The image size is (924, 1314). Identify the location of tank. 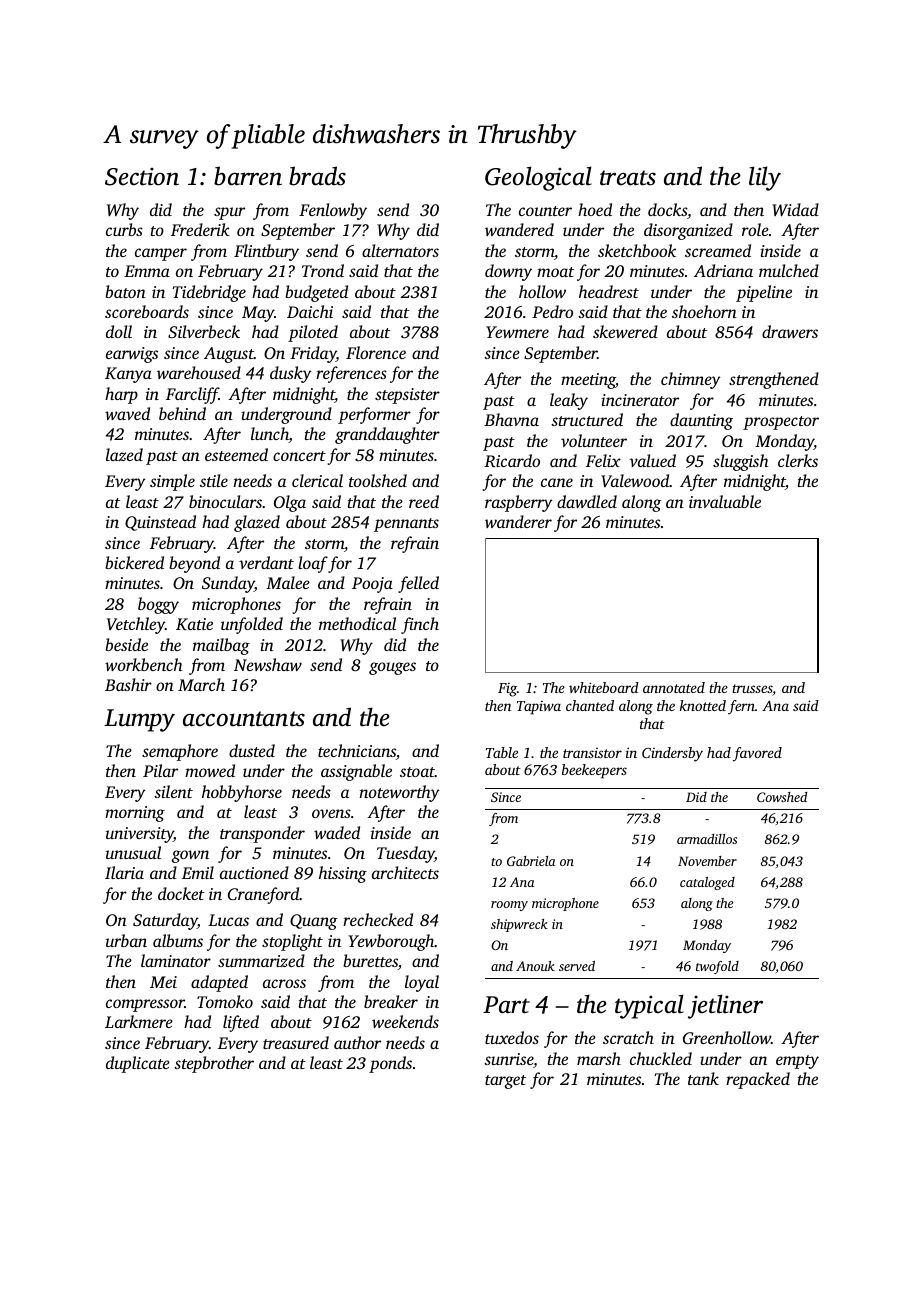
(703, 1078).
